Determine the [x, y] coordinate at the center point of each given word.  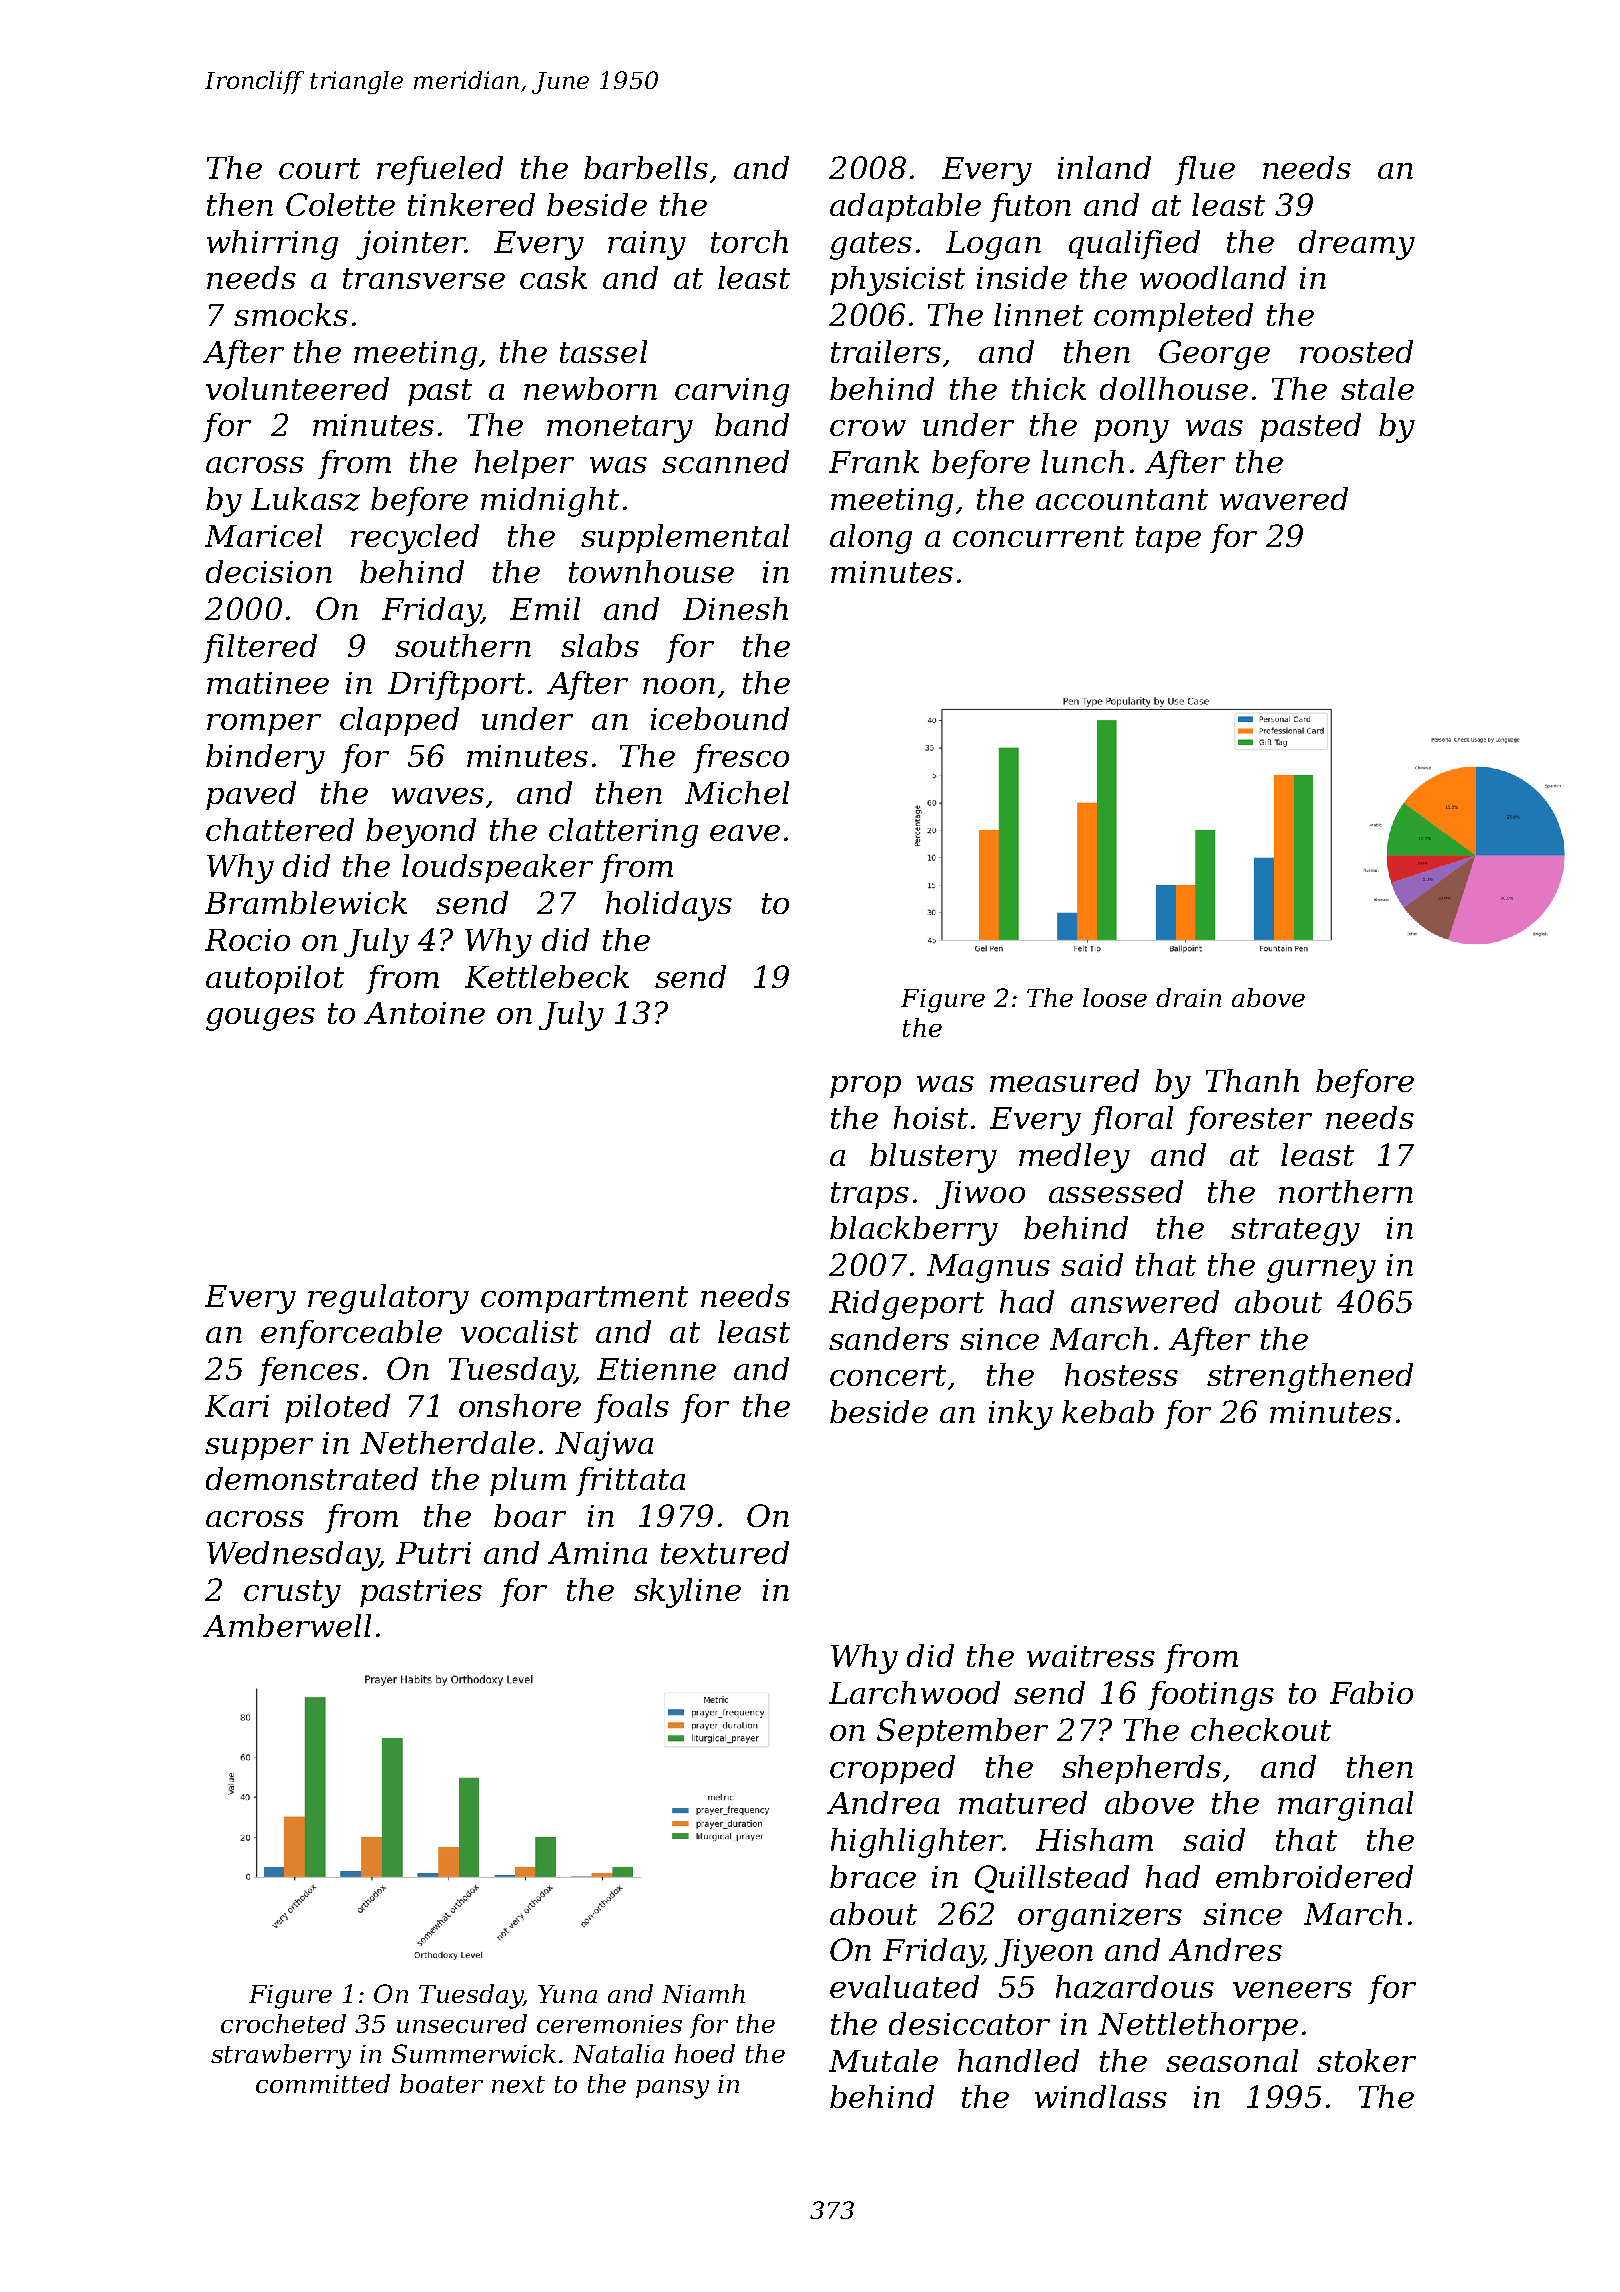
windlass [1101, 2096]
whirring [272, 245]
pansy [672, 2089]
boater [441, 2083]
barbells [646, 167]
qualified [1134, 244]
